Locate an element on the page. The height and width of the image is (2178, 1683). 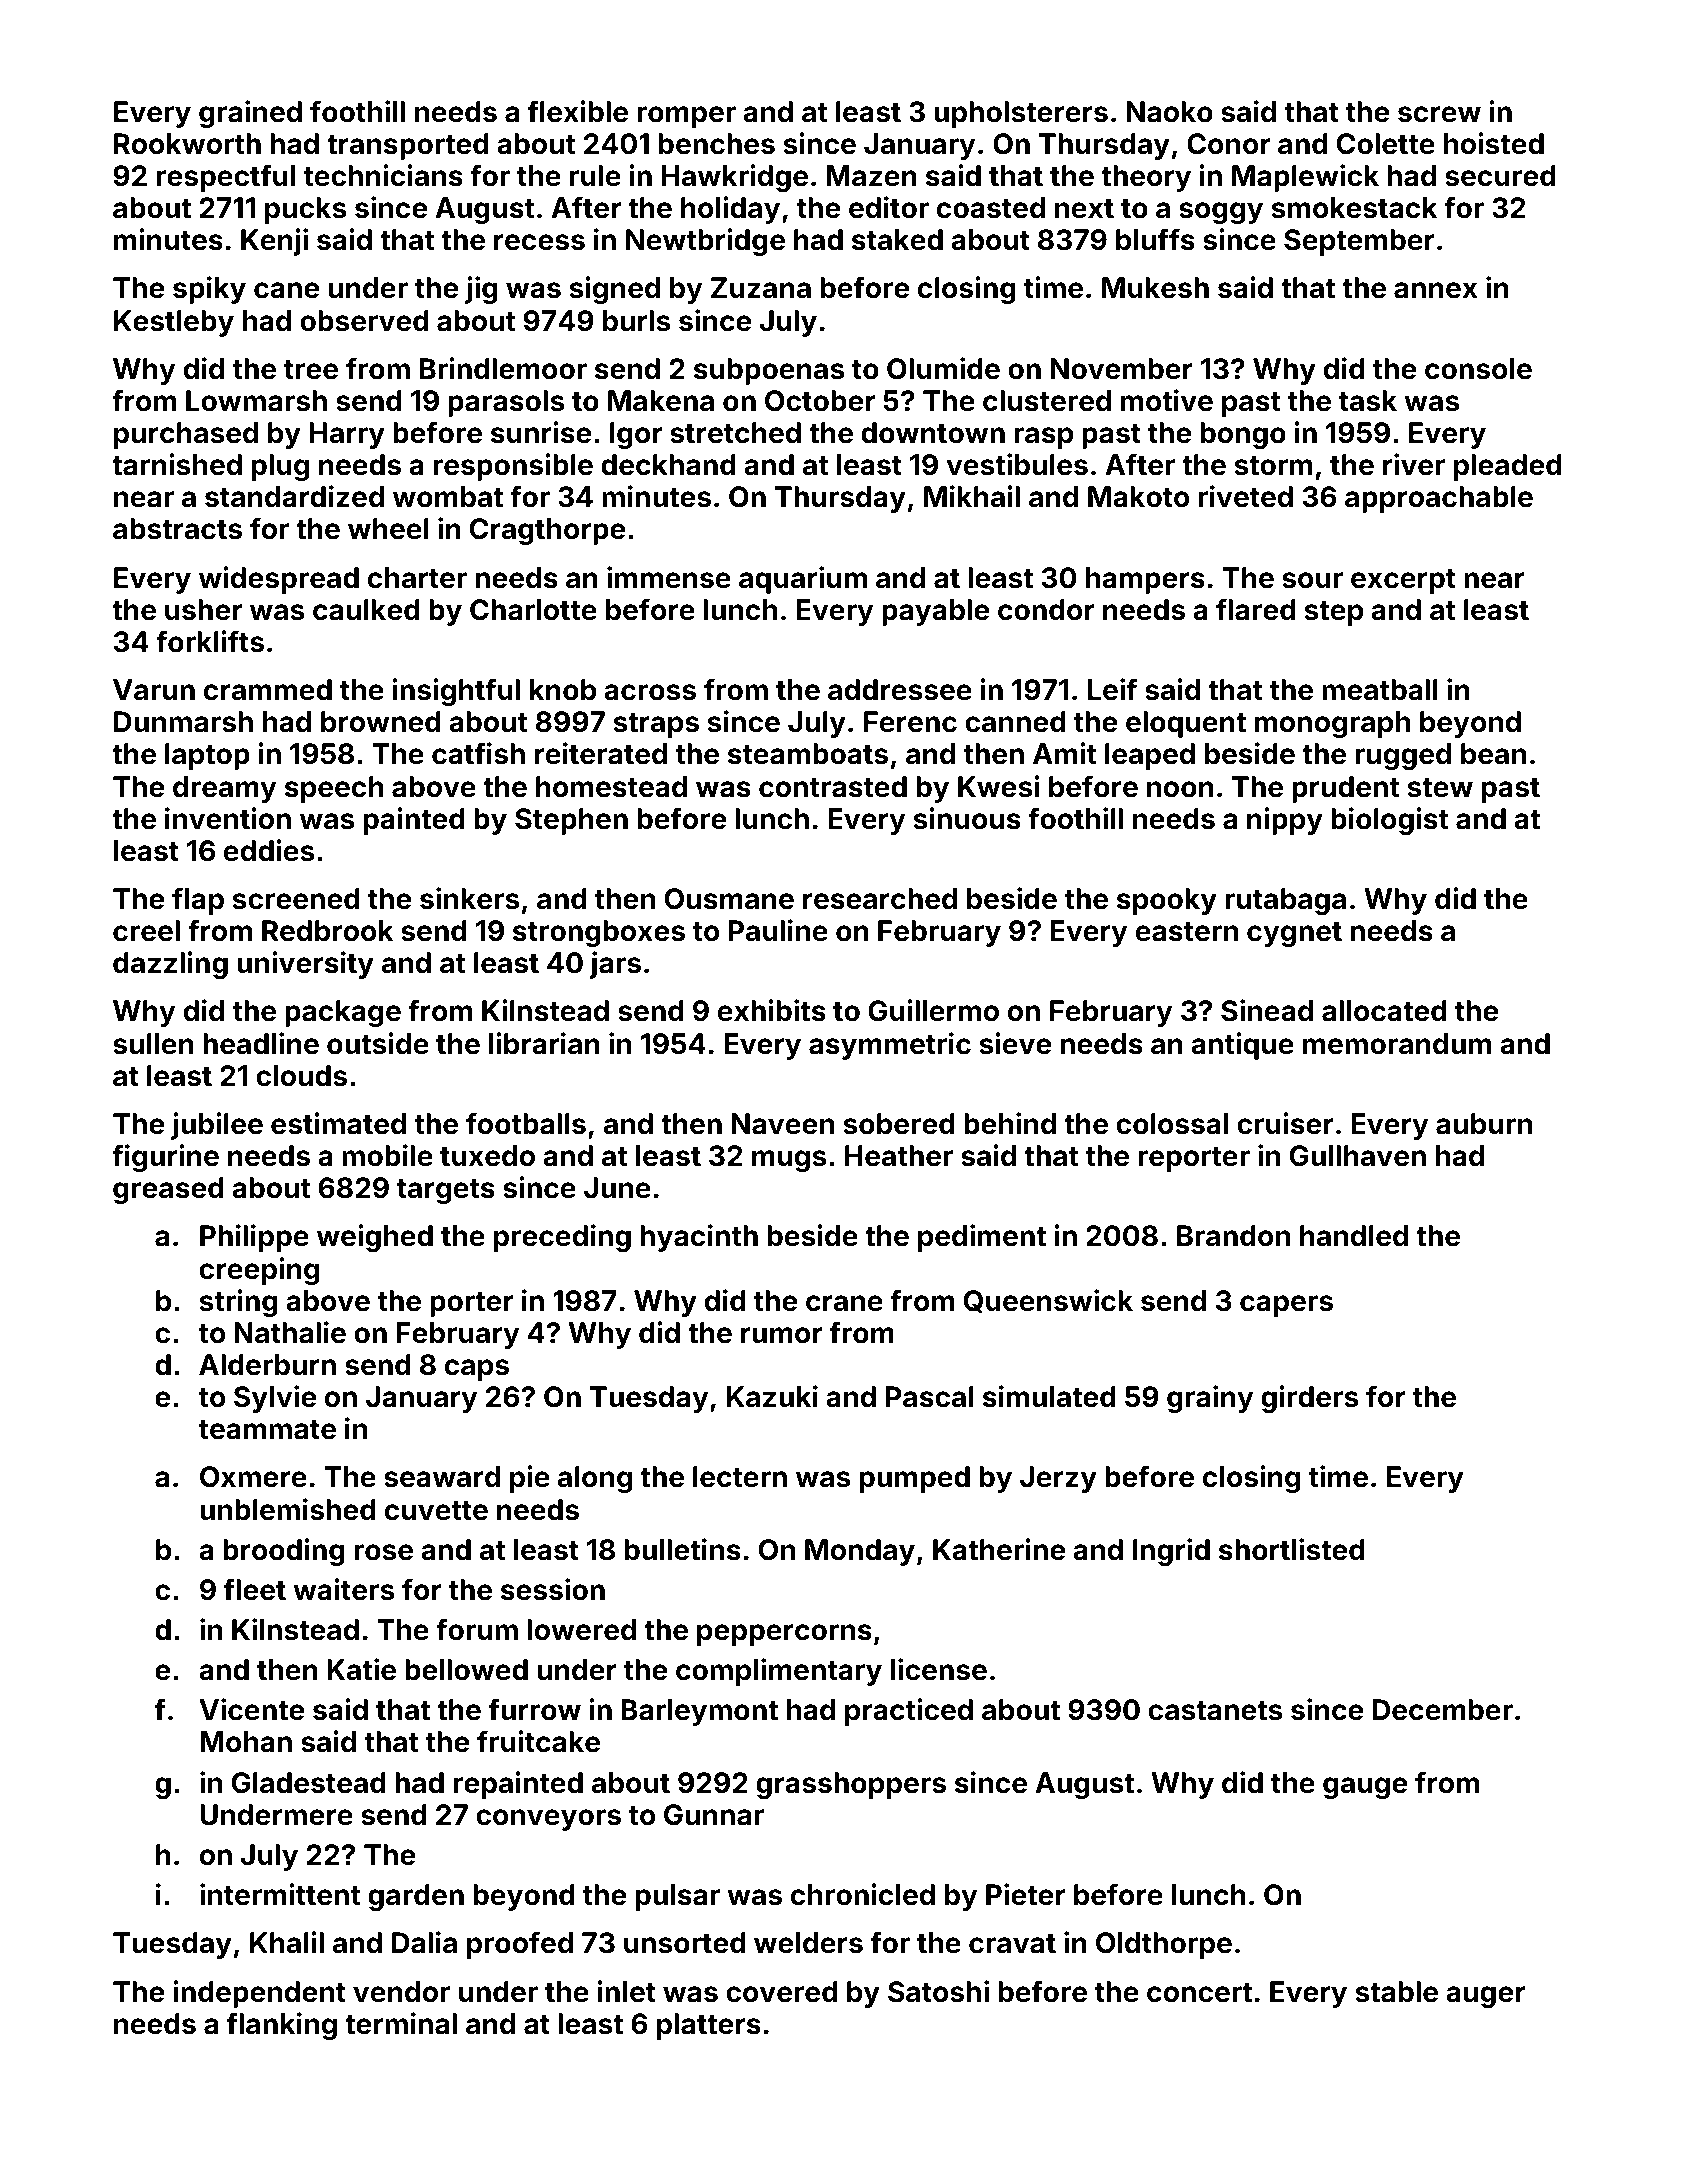
flanking is located at coordinates (282, 2026).
